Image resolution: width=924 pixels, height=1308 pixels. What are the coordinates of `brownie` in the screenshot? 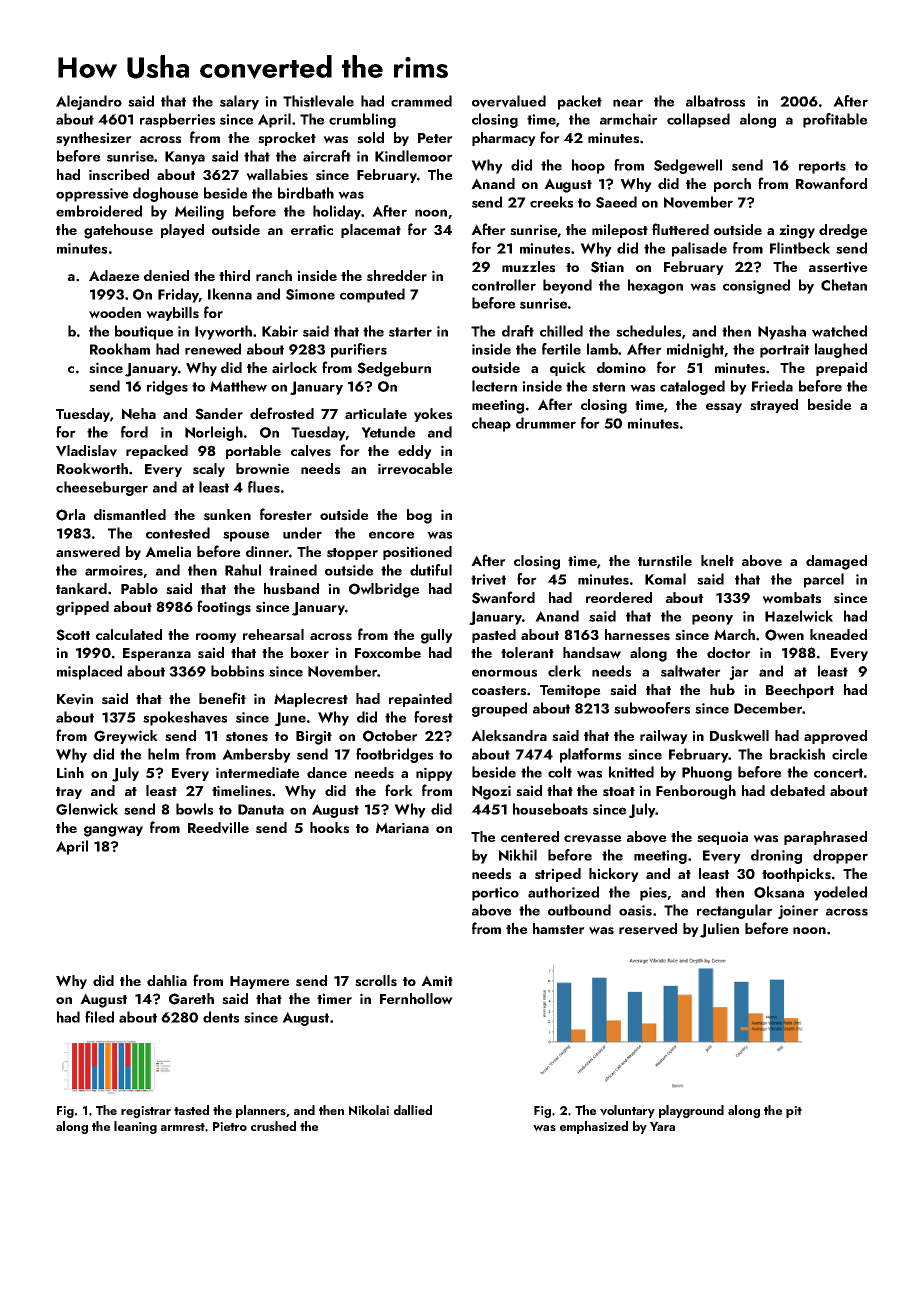 It's located at (263, 469).
